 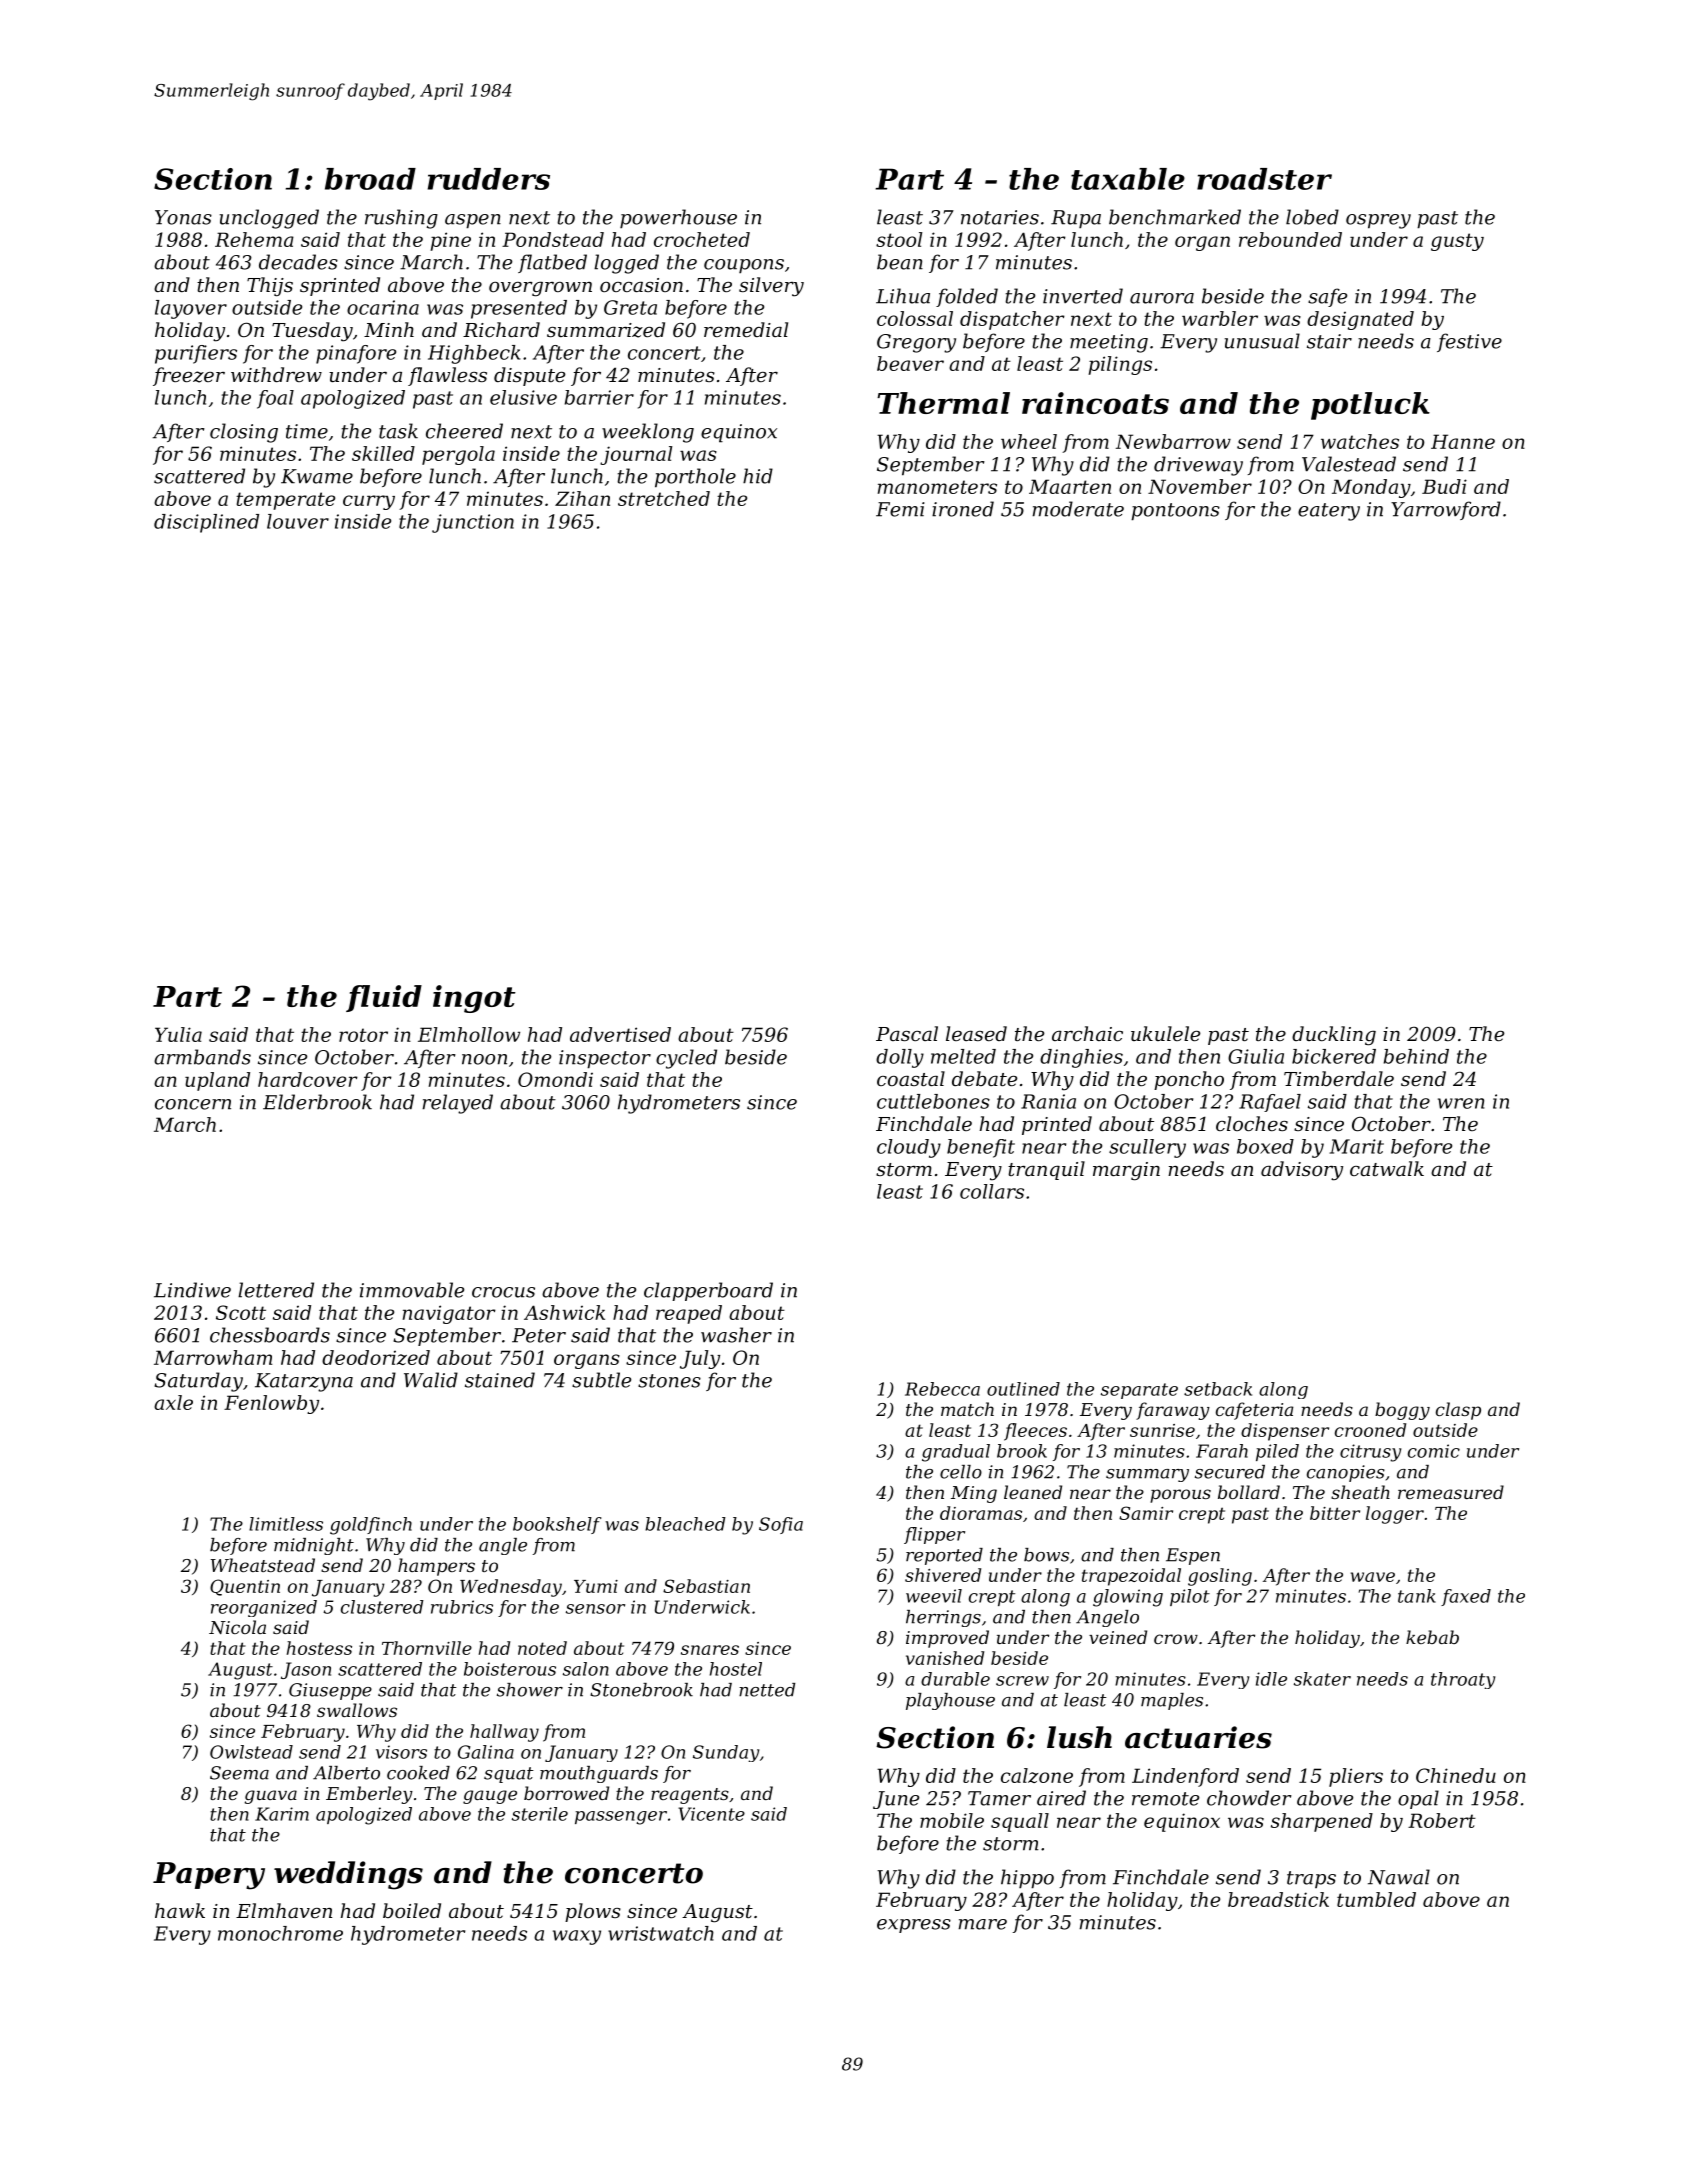 What do you see at coordinates (178, 1034) in the document?
I see `Yulia` at bounding box center [178, 1034].
